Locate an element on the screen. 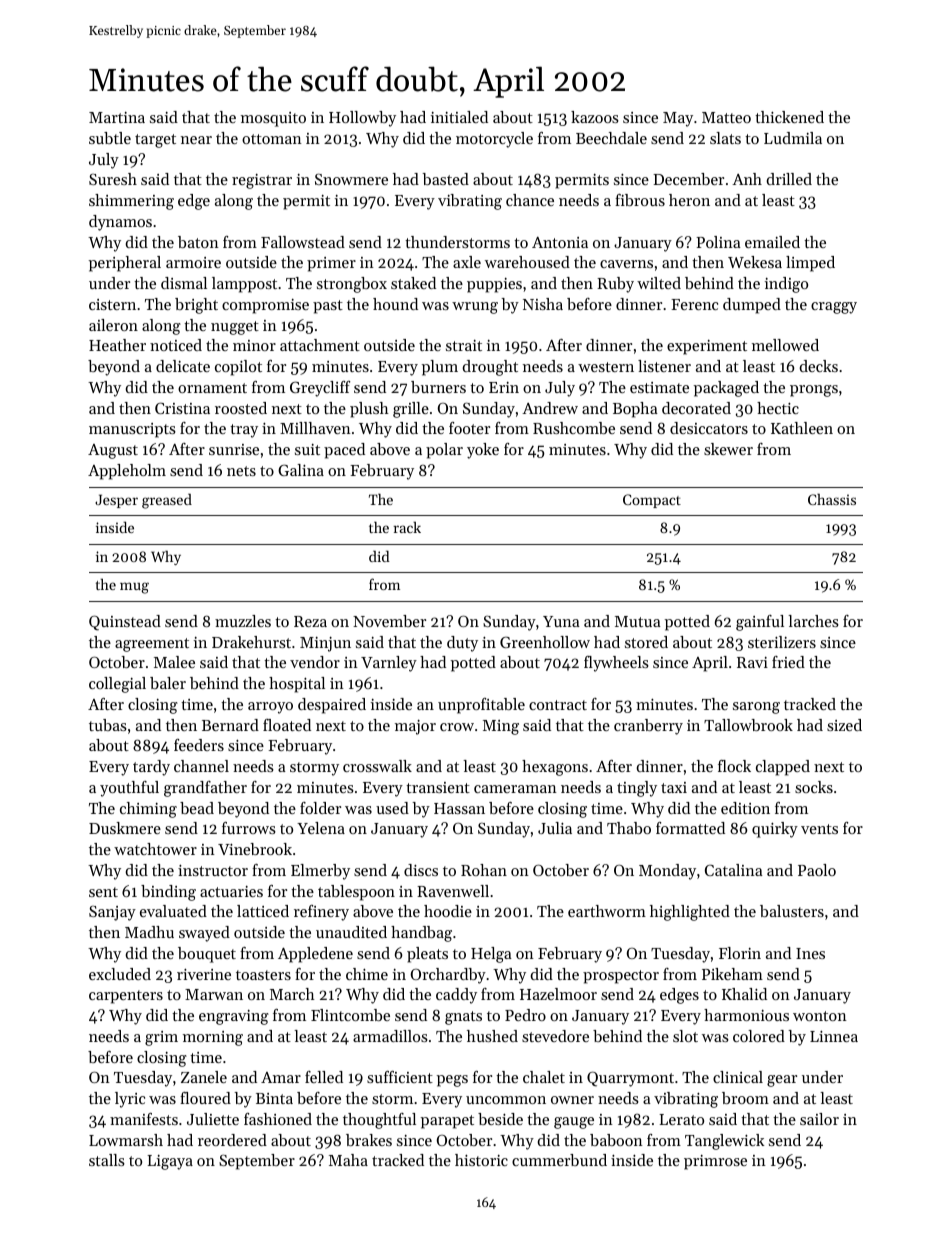 The width and height of the screenshot is (952, 1233). mug is located at coordinates (134, 588).
